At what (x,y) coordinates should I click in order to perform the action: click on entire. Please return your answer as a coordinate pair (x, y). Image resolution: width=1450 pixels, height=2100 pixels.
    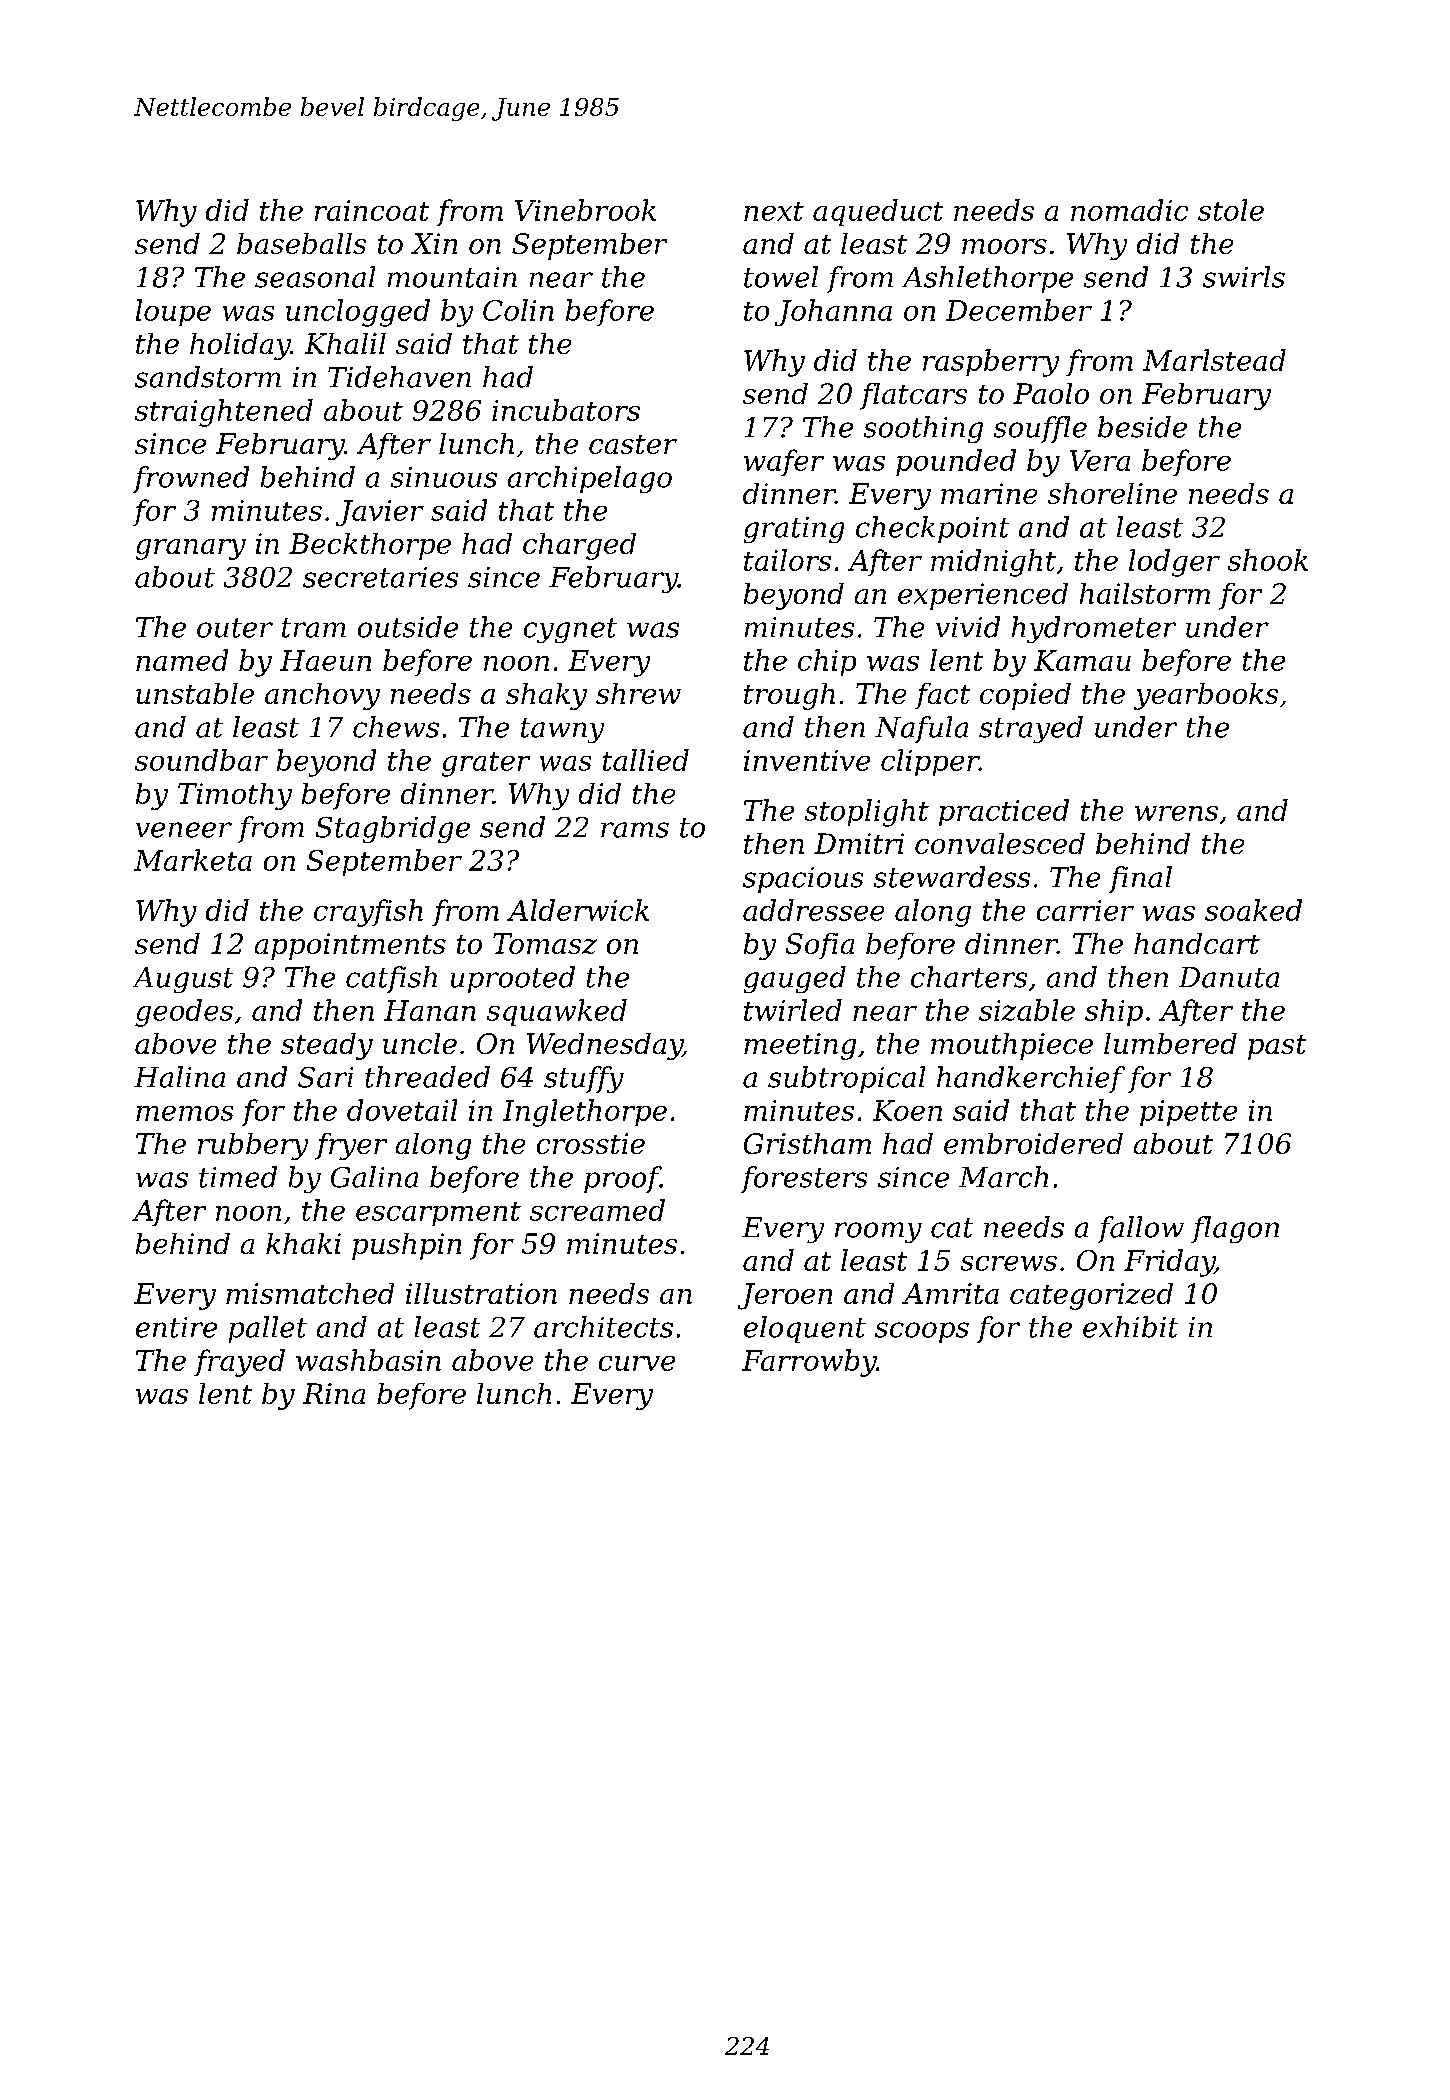
    Looking at the image, I should click on (176, 1327).
